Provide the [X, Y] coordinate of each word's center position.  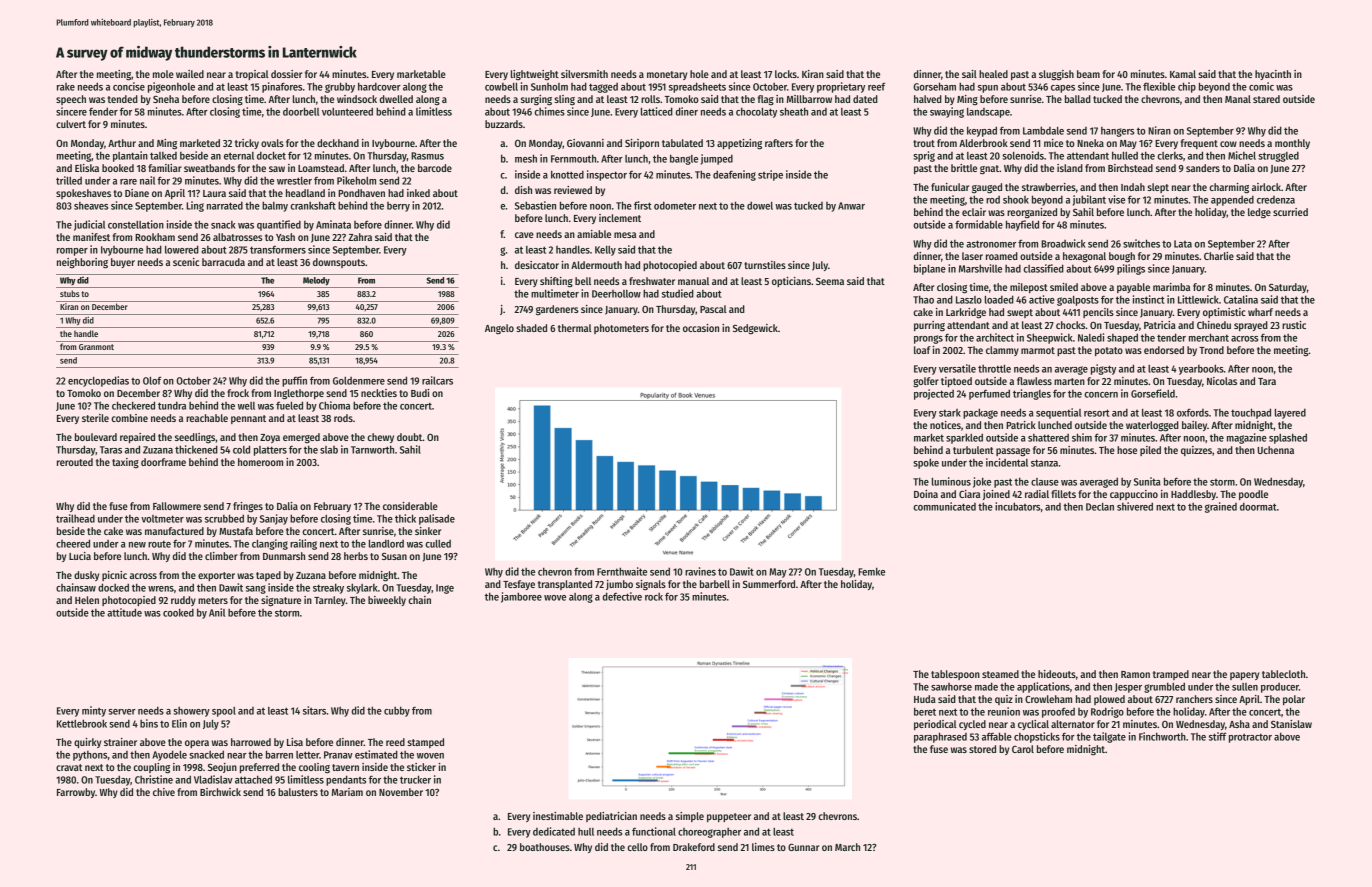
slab [329, 450]
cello [637, 847]
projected [934, 394]
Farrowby [76, 793]
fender [103, 111]
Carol [1023, 749]
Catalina [1241, 299]
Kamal [1183, 74]
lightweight [535, 75]
